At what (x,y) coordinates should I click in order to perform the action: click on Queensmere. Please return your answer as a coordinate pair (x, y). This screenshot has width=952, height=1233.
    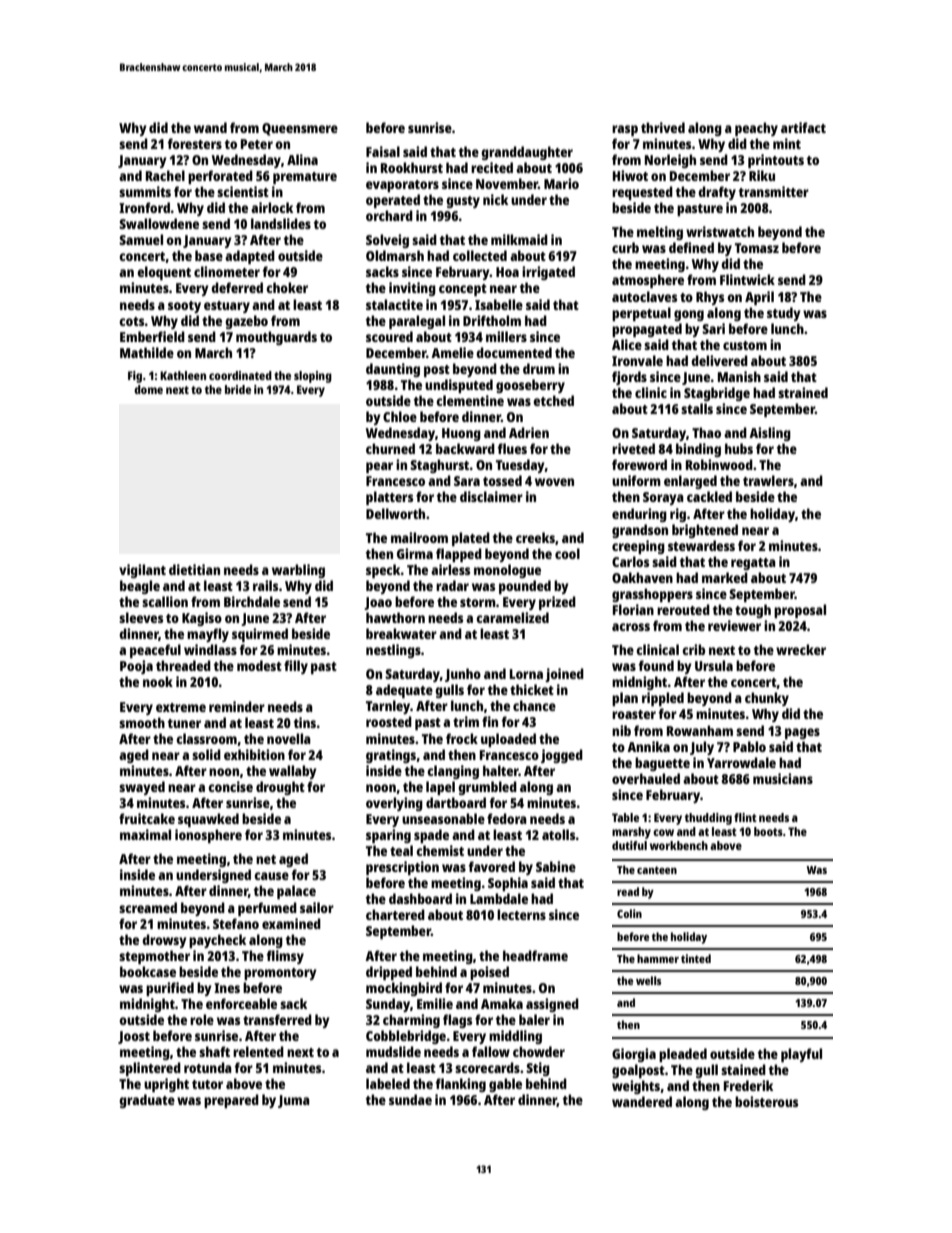
    Looking at the image, I should click on (300, 129).
